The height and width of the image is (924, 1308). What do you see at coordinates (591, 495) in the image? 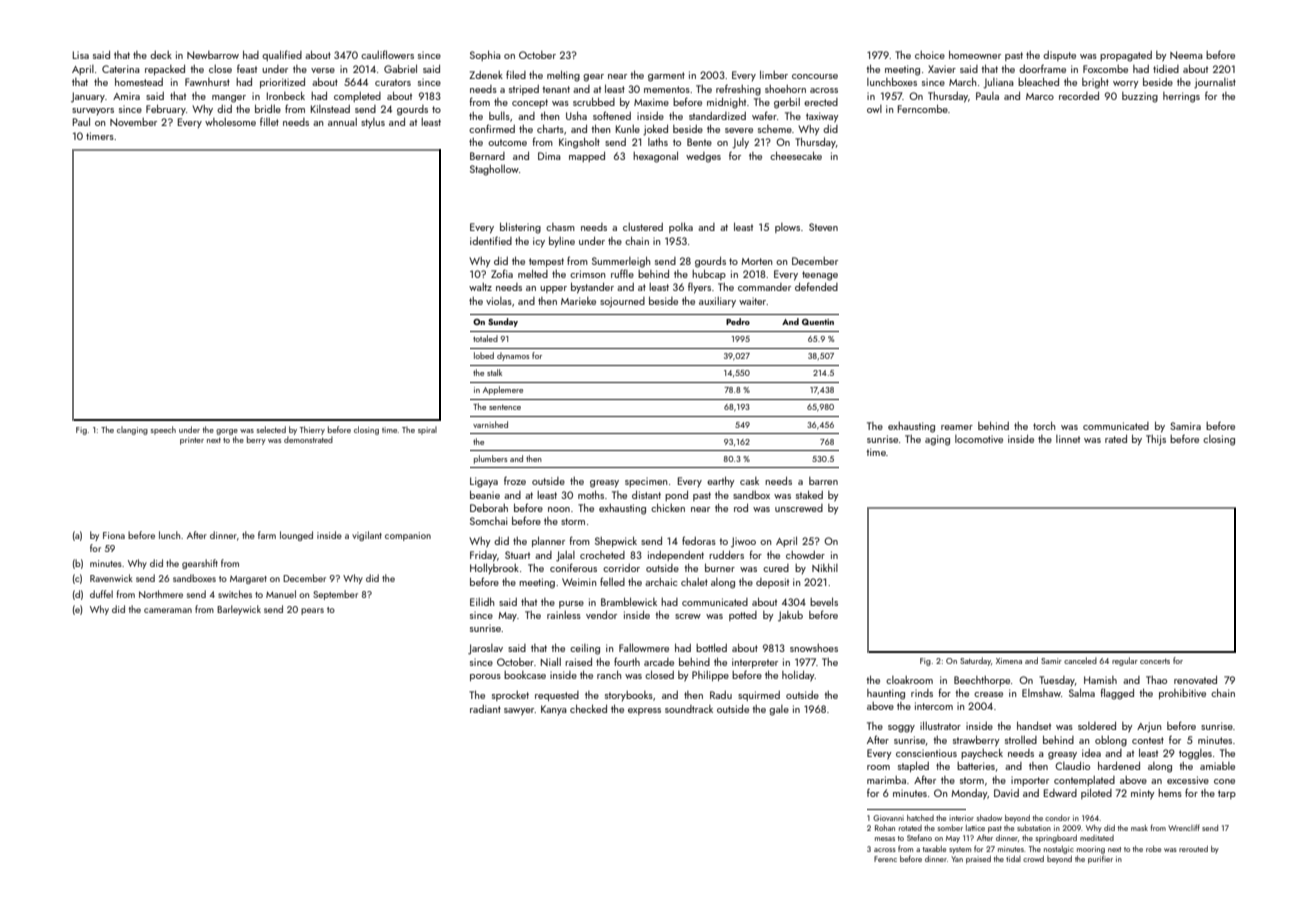
I see `moths` at bounding box center [591, 495].
